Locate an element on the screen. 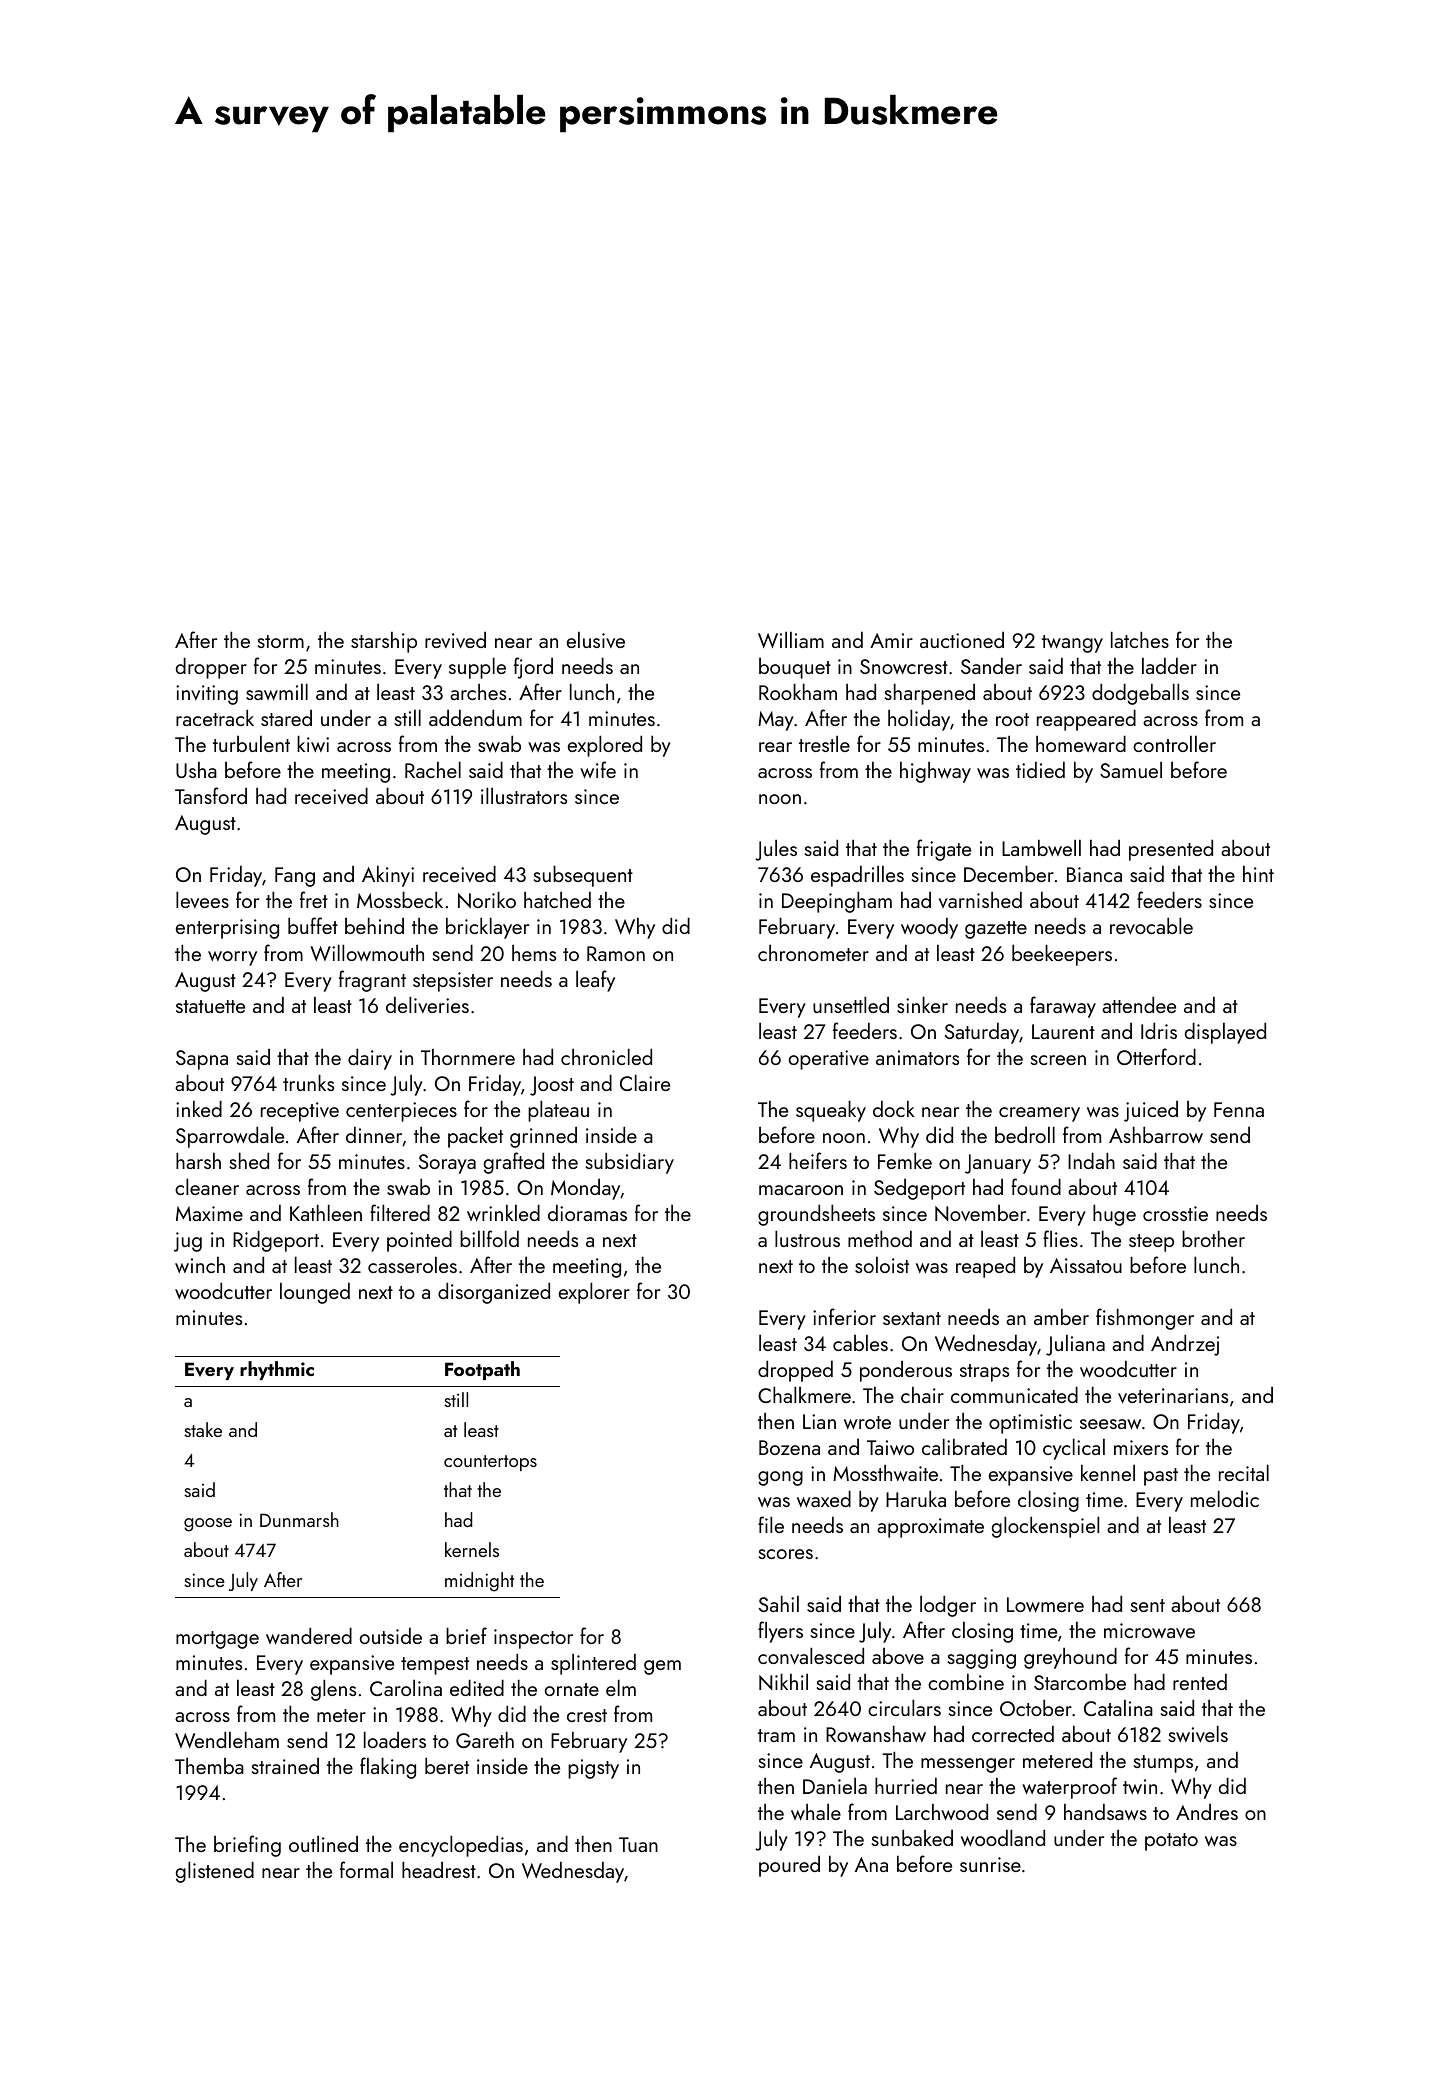 The height and width of the screenshot is (2100, 1450). latches is located at coordinates (1140, 639).
